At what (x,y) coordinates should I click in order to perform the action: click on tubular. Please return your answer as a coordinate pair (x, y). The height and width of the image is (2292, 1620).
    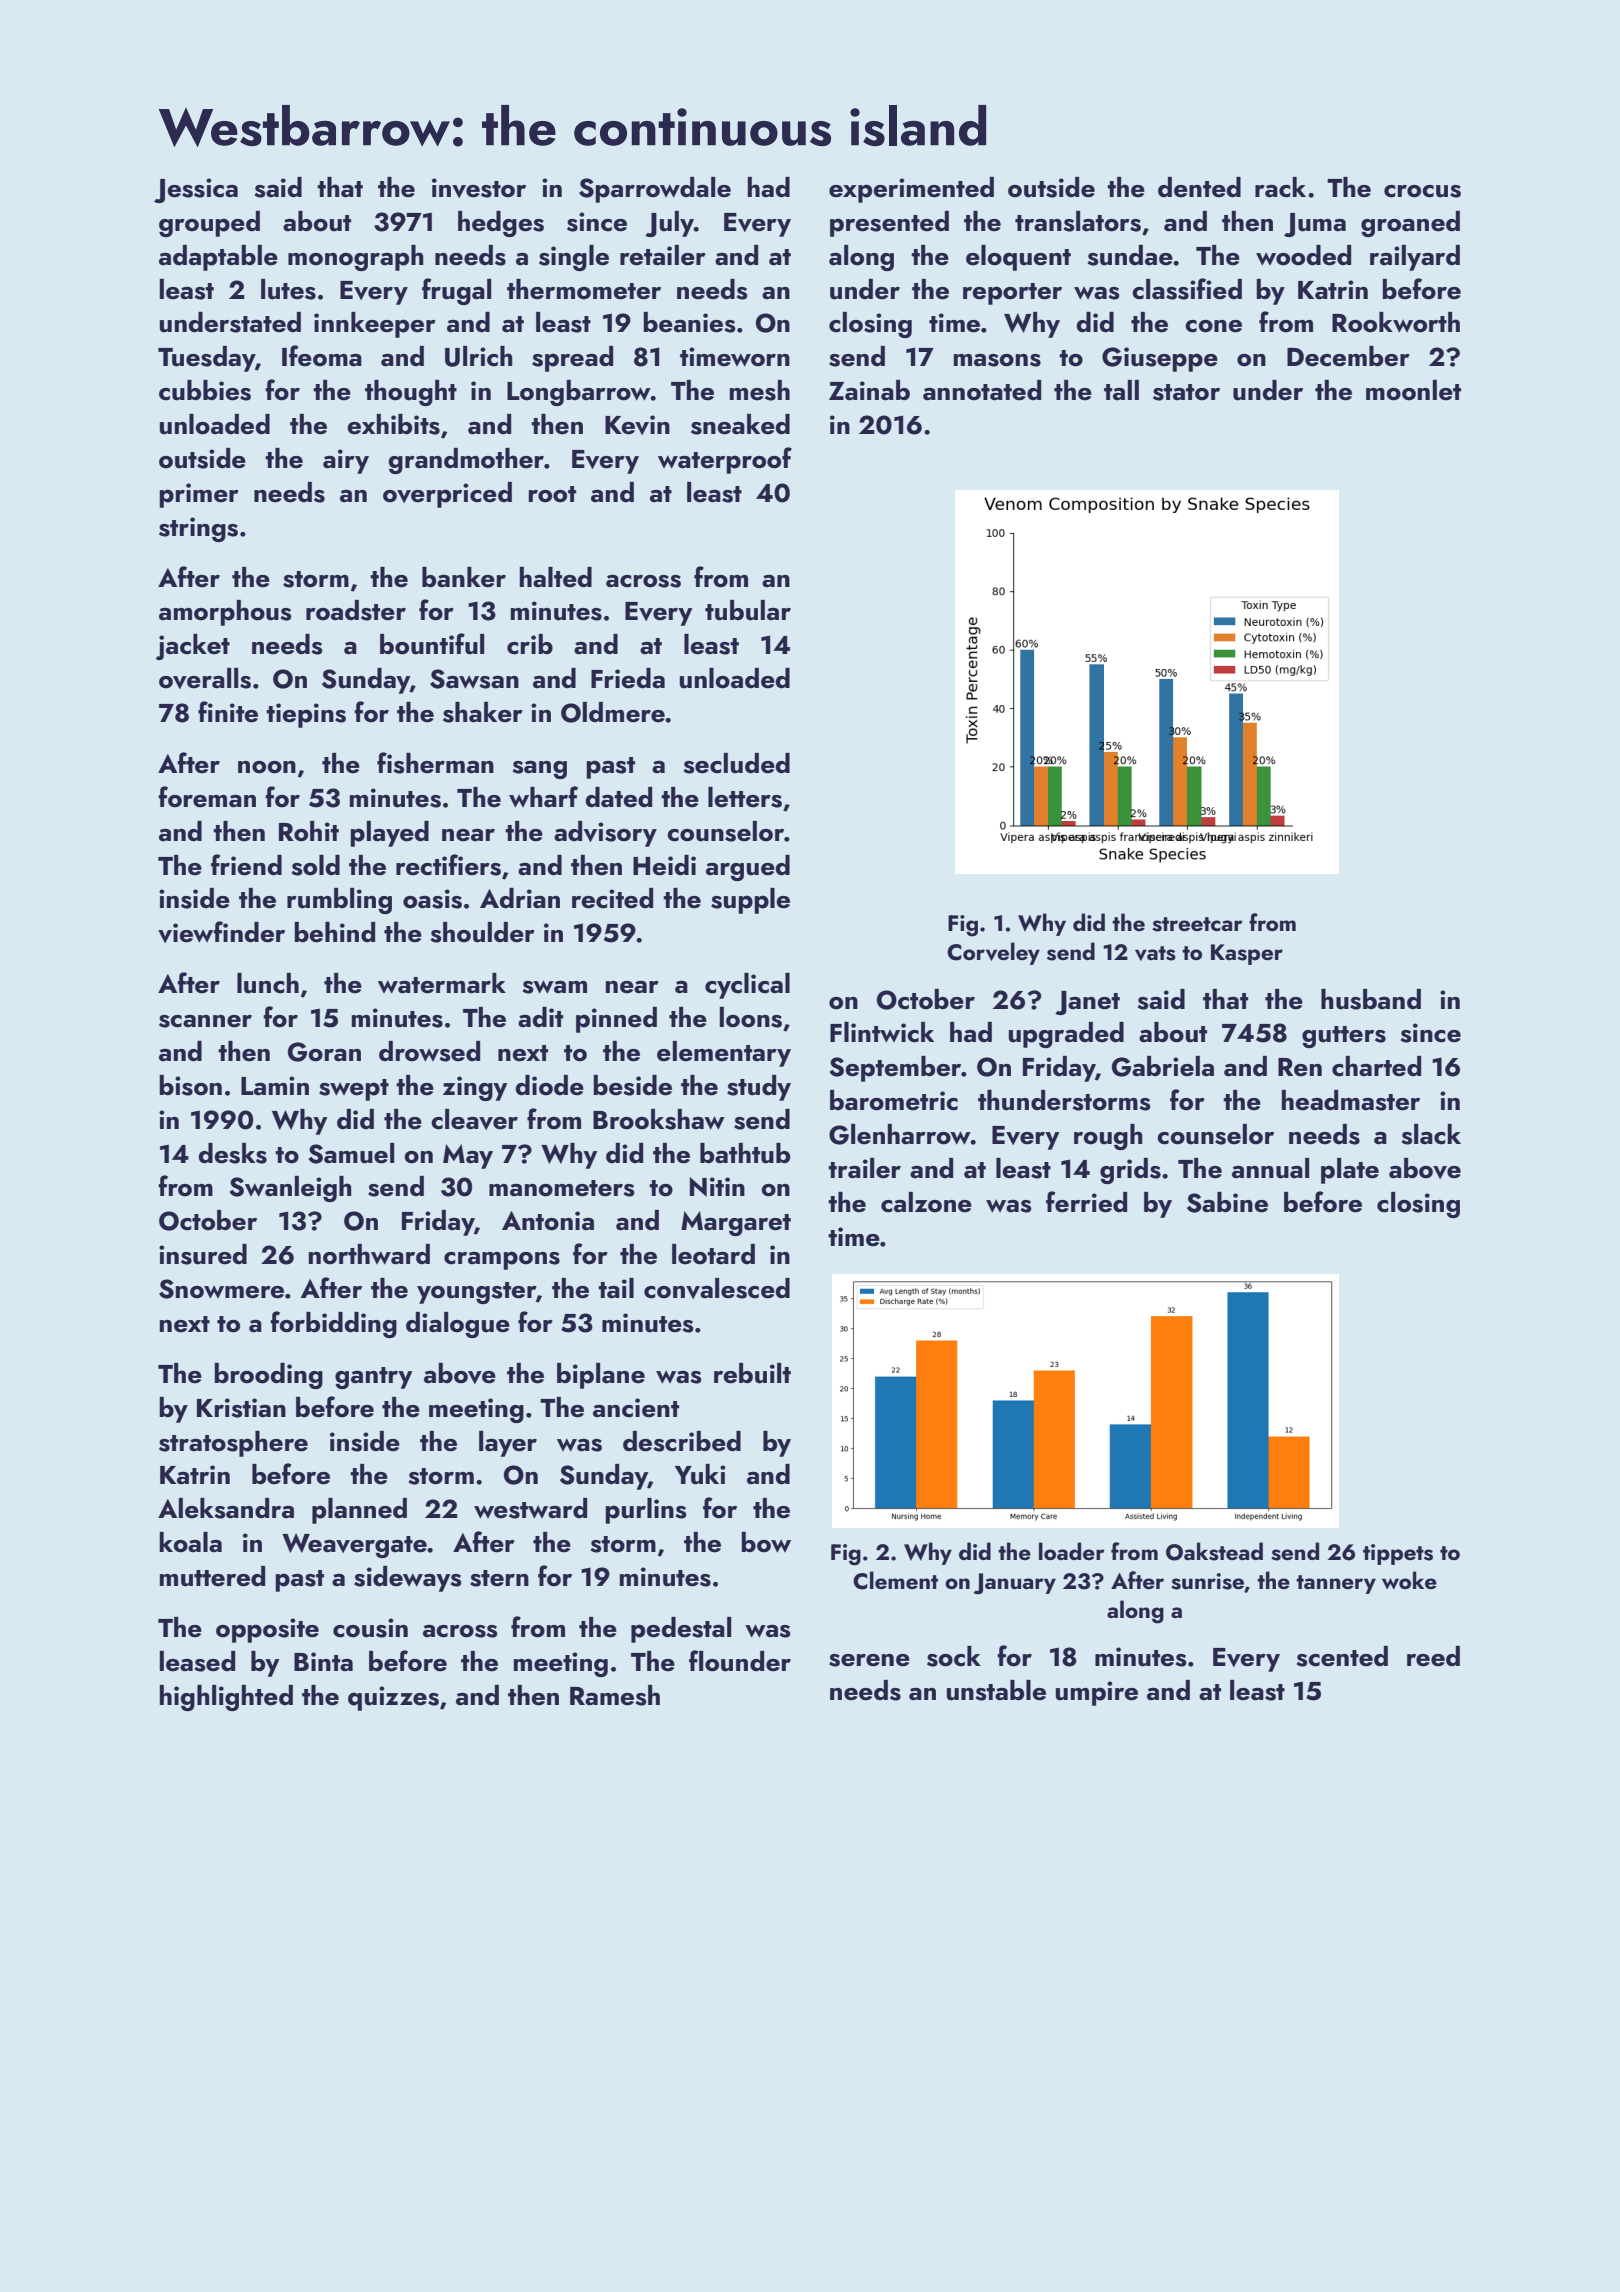
    Looking at the image, I should click on (748, 610).
